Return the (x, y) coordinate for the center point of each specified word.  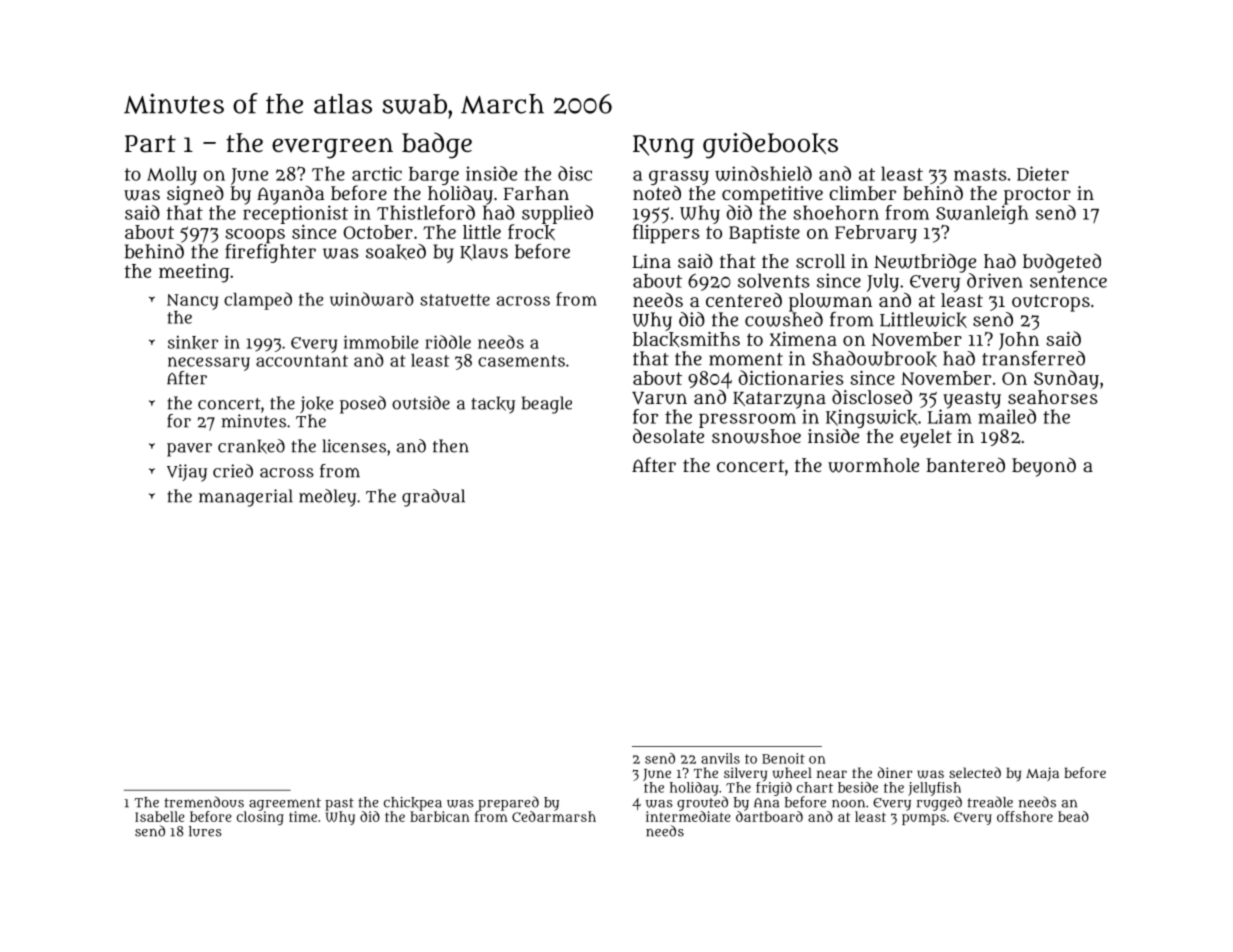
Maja (1042, 774)
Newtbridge (925, 263)
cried (233, 471)
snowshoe (756, 436)
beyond (1044, 467)
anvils (720, 758)
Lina (651, 261)
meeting (194, 273)
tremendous (204, 802)
